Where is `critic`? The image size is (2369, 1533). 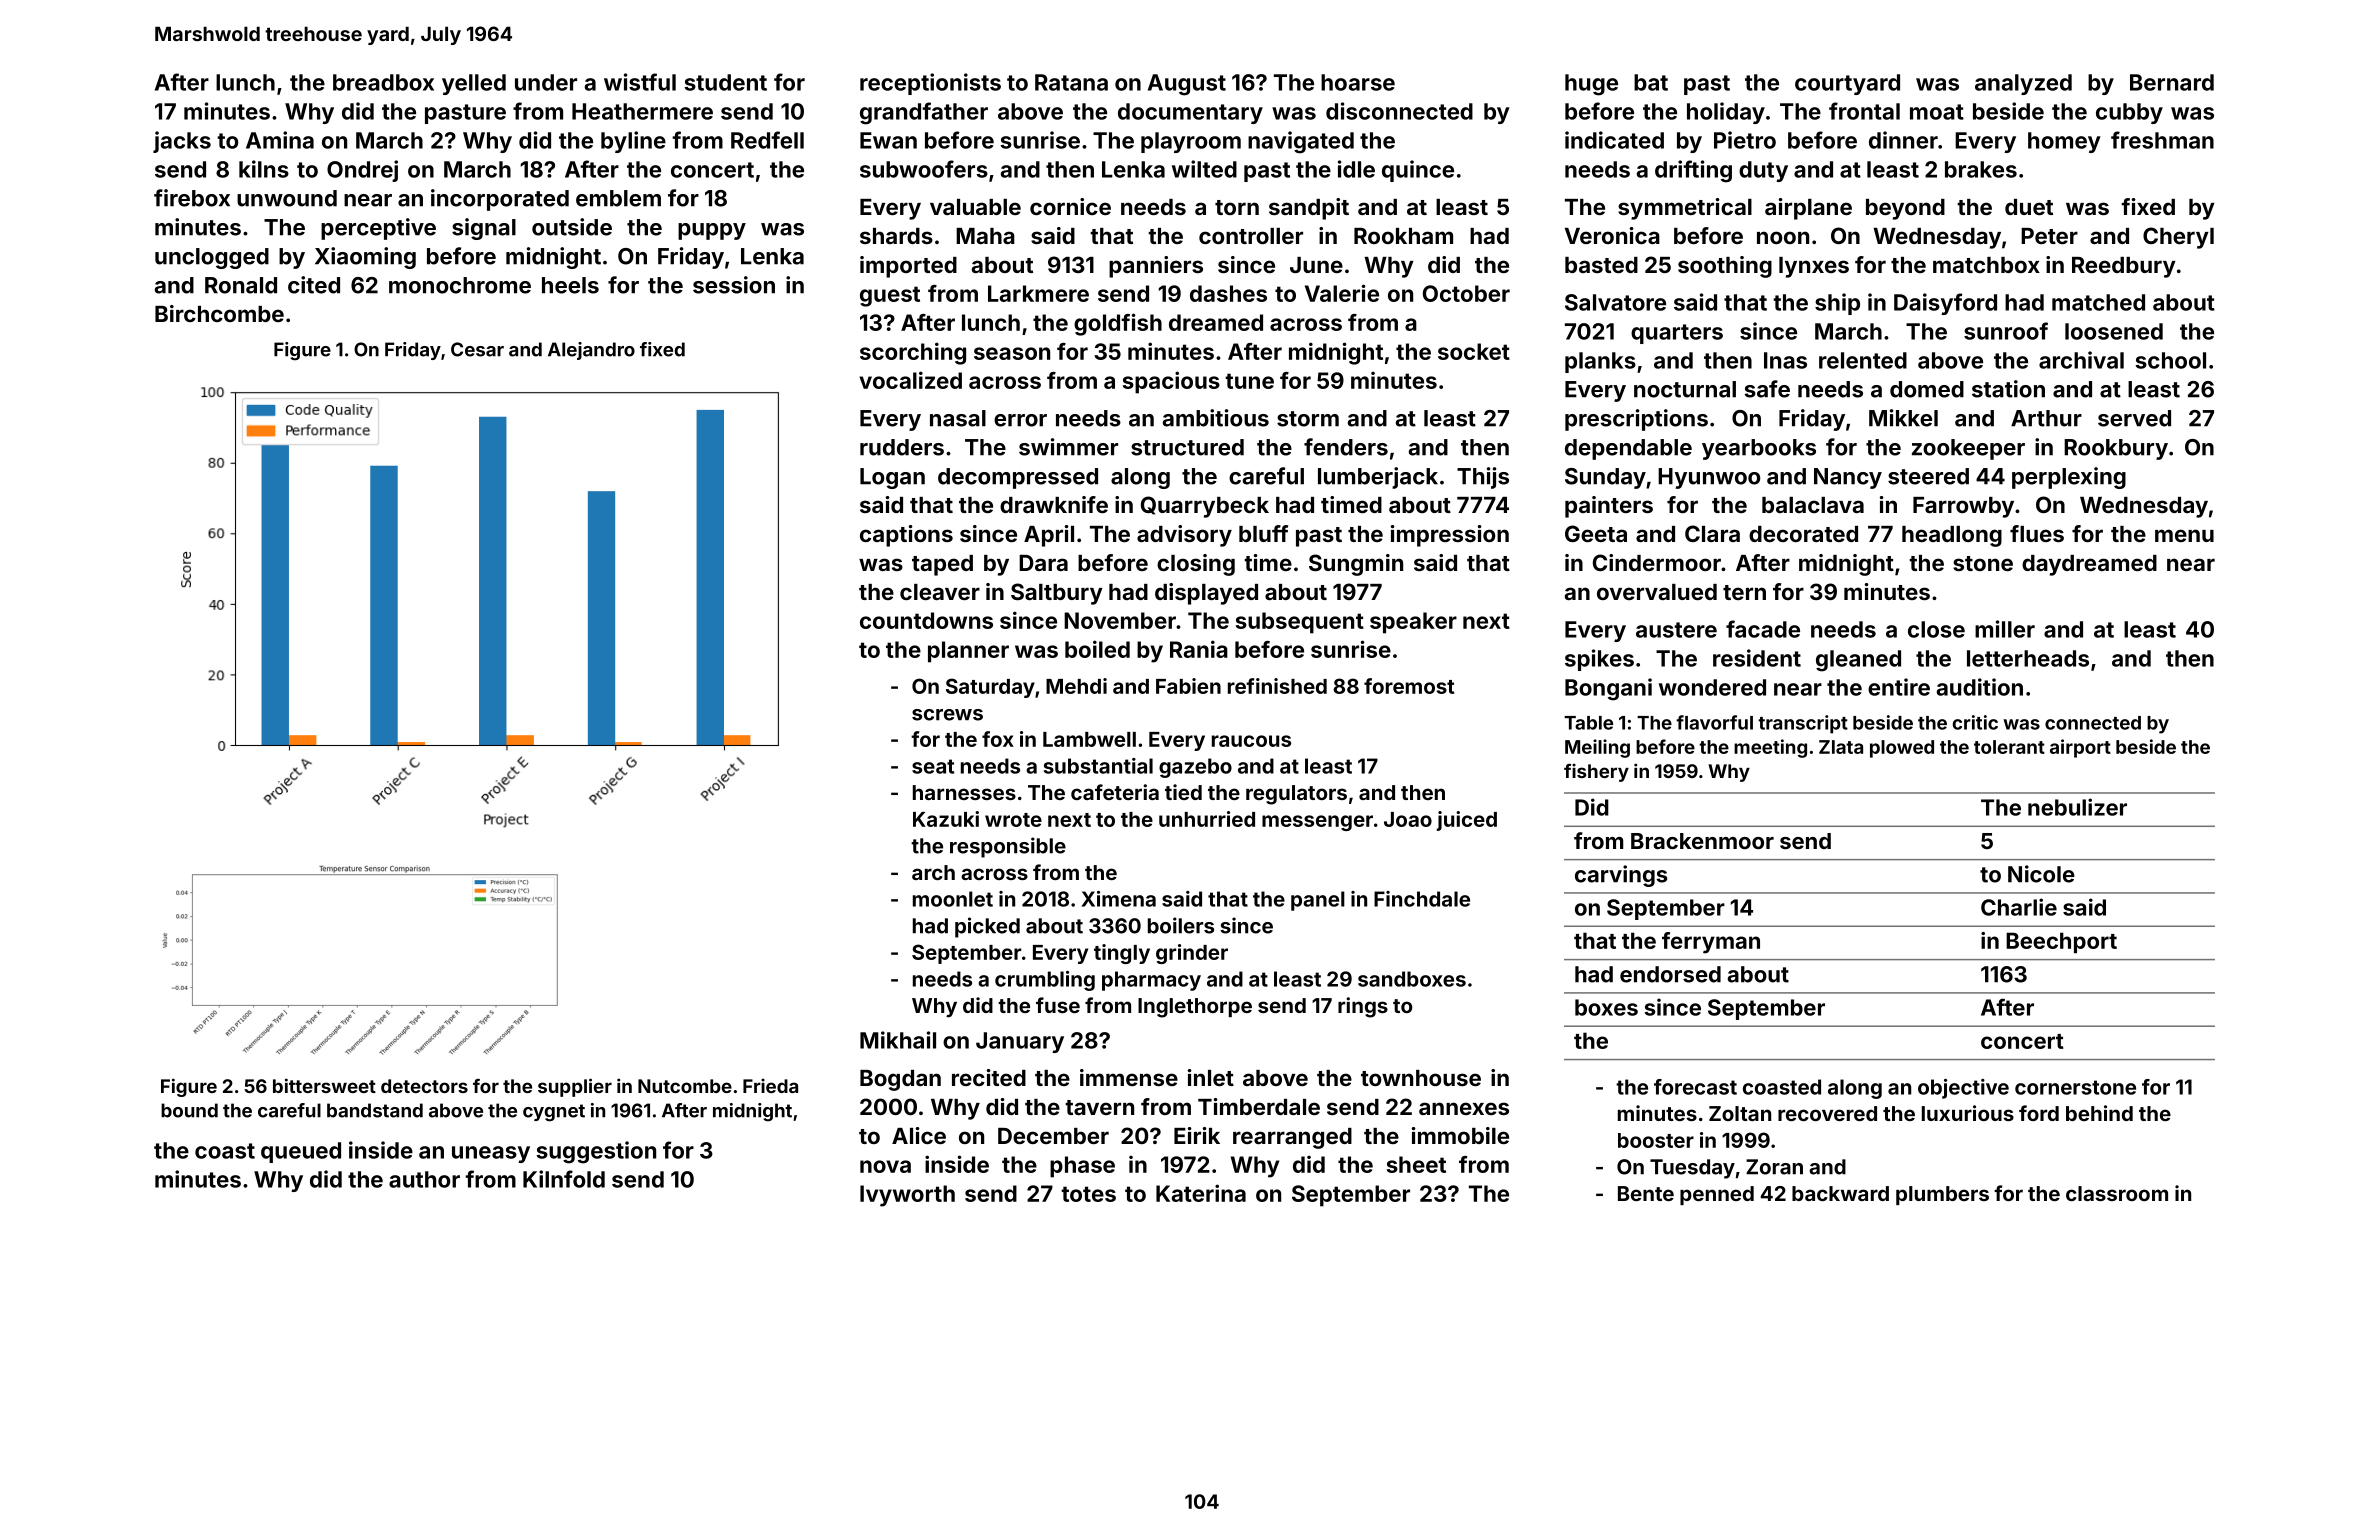 critic is located at coordinates (1975, 722).
